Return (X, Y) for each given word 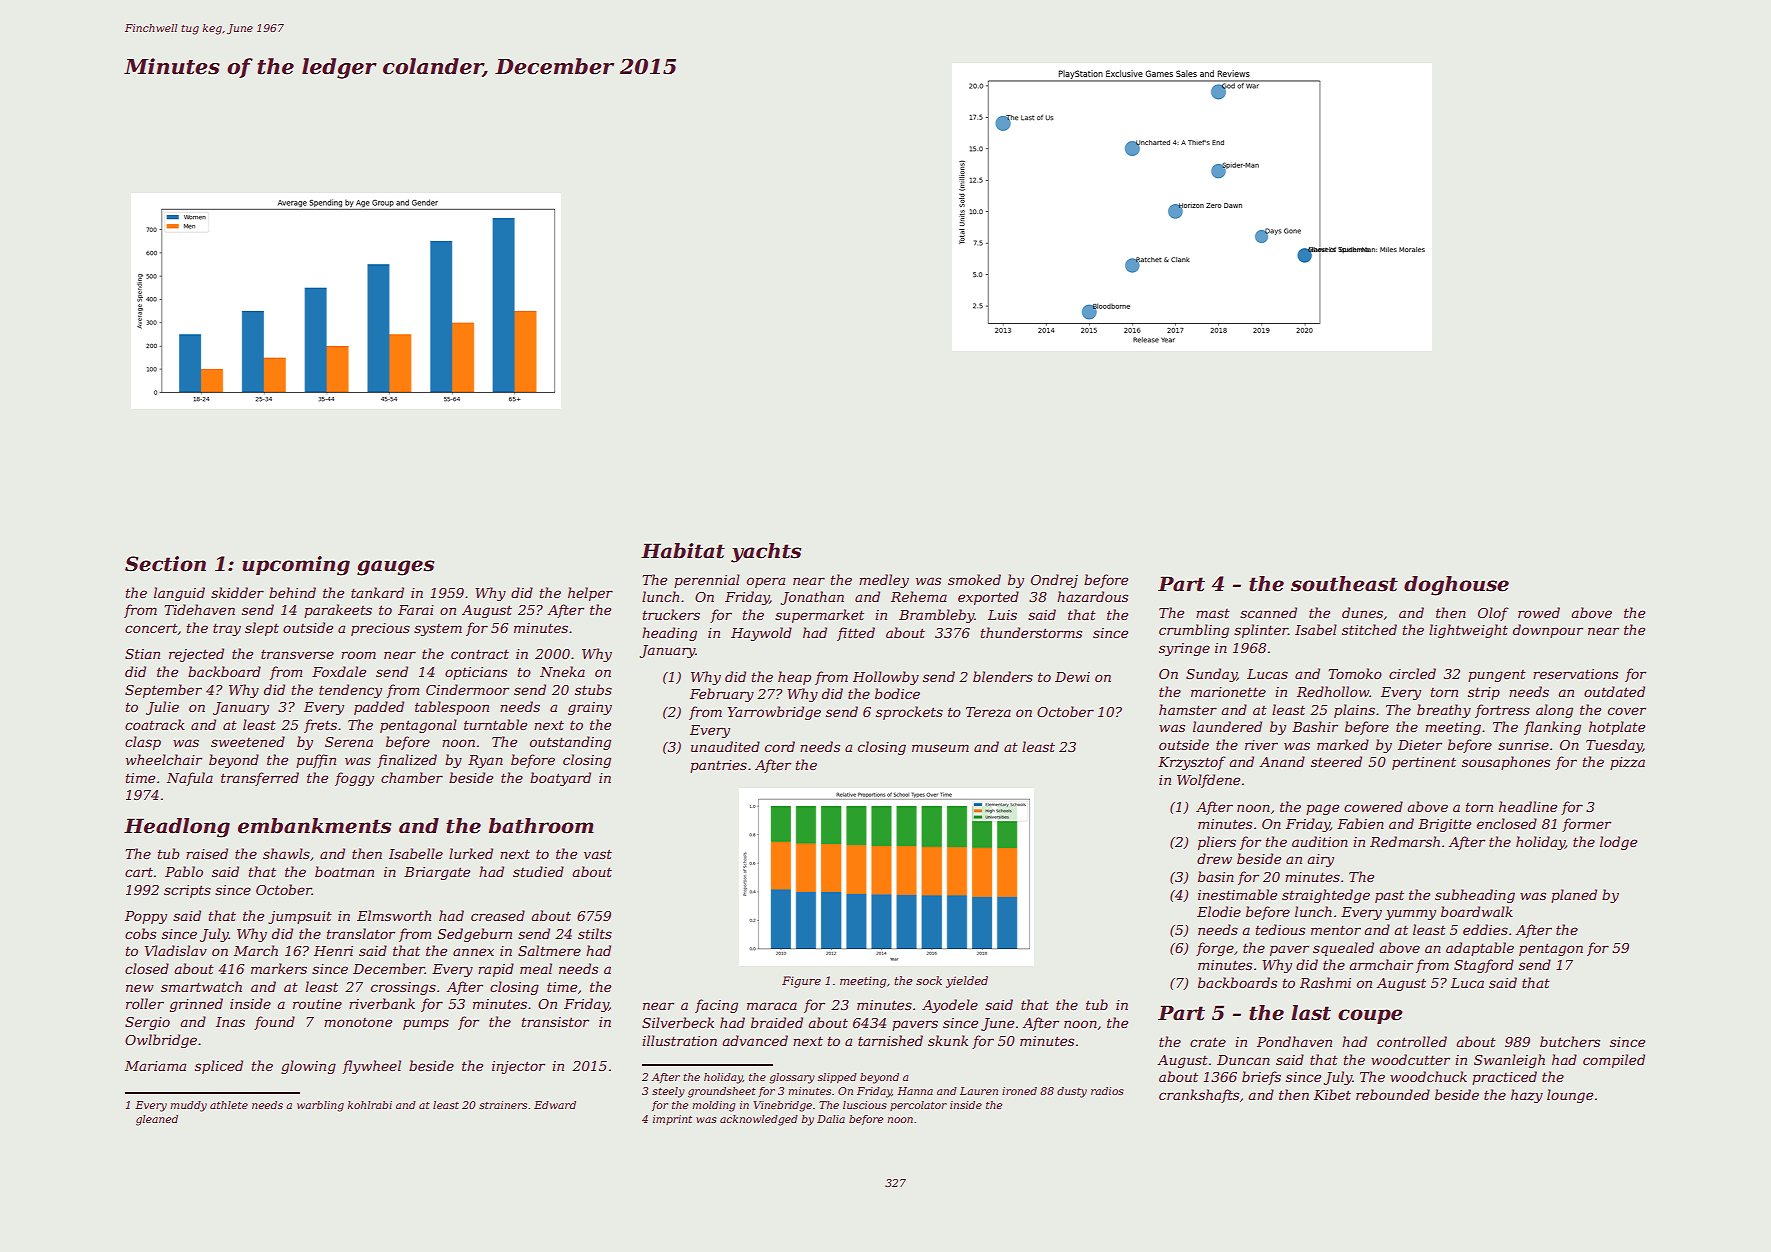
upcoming (296, 566)
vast (598, 854)
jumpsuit (300, 917)
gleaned (157, 1120)
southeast (1344, 584)
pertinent (1424, 763)
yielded (967, 982)
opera (766, 582)
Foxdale (339, 671)
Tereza (988, 712)
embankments (314, 826)
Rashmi (1325, 982)
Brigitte (1444, 825)
